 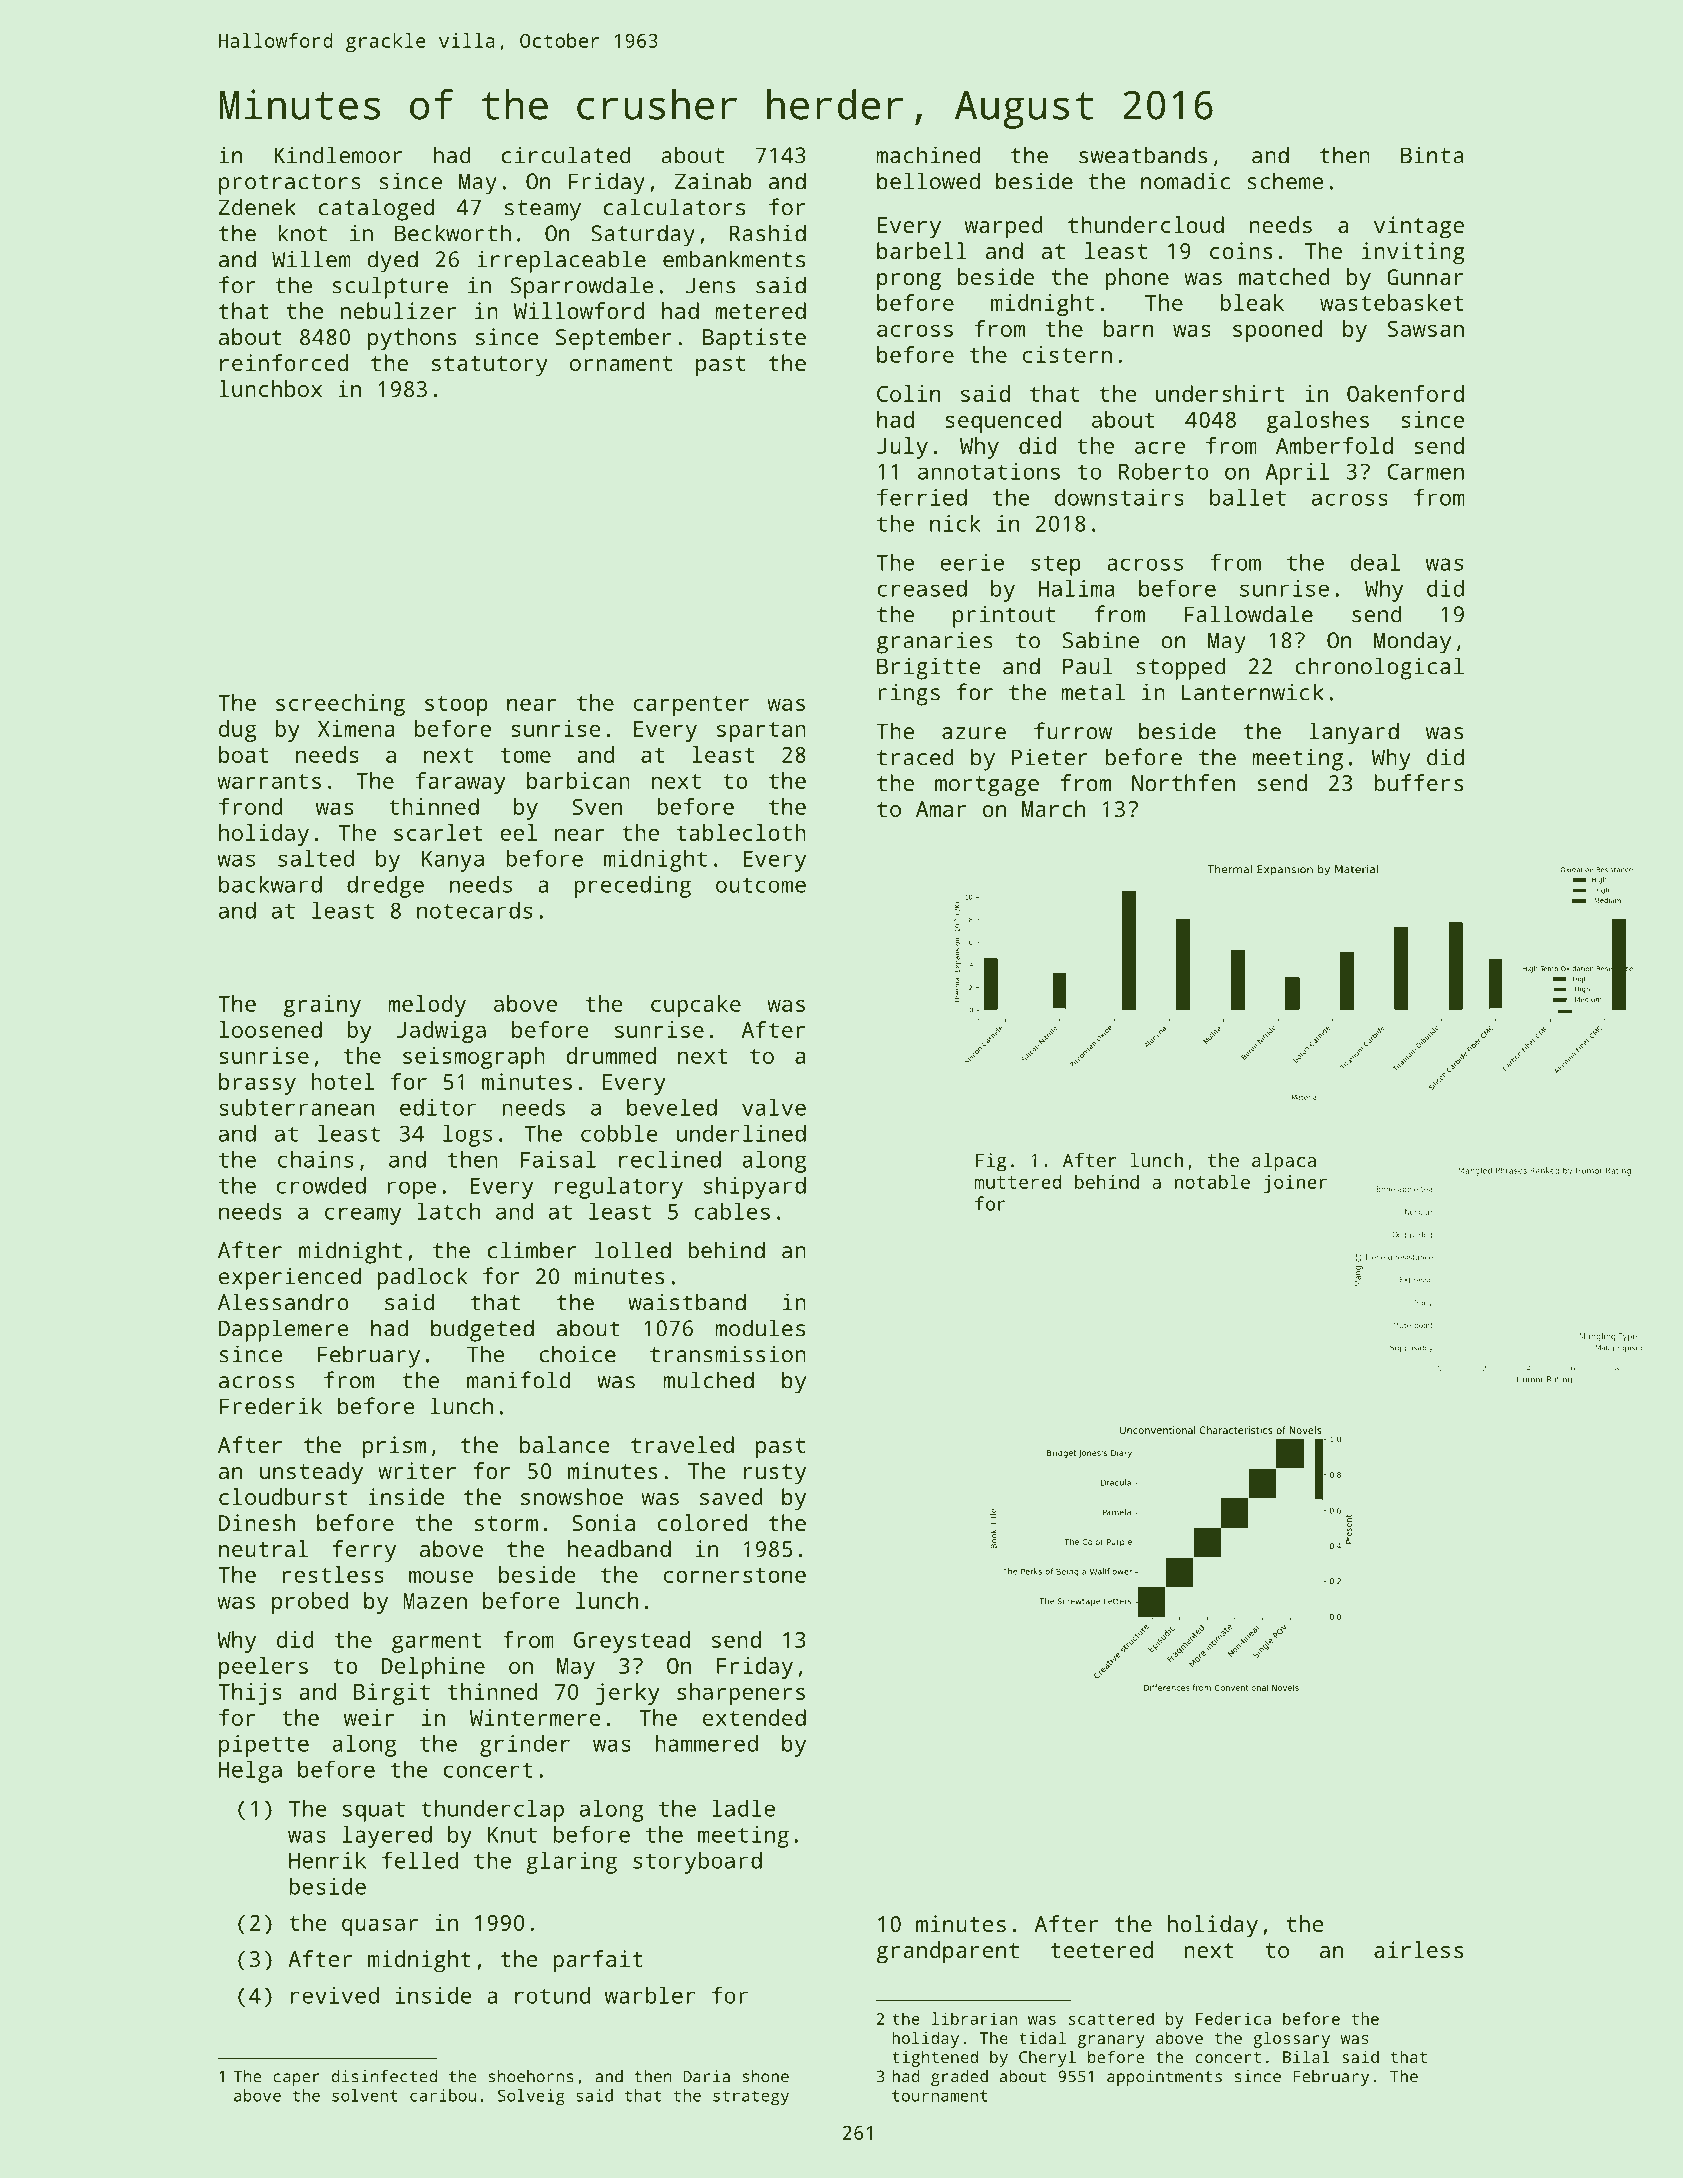 What do you see at coordinates (941, 809) in the image?
I see `Amar` at bounding box center [941, 809].
